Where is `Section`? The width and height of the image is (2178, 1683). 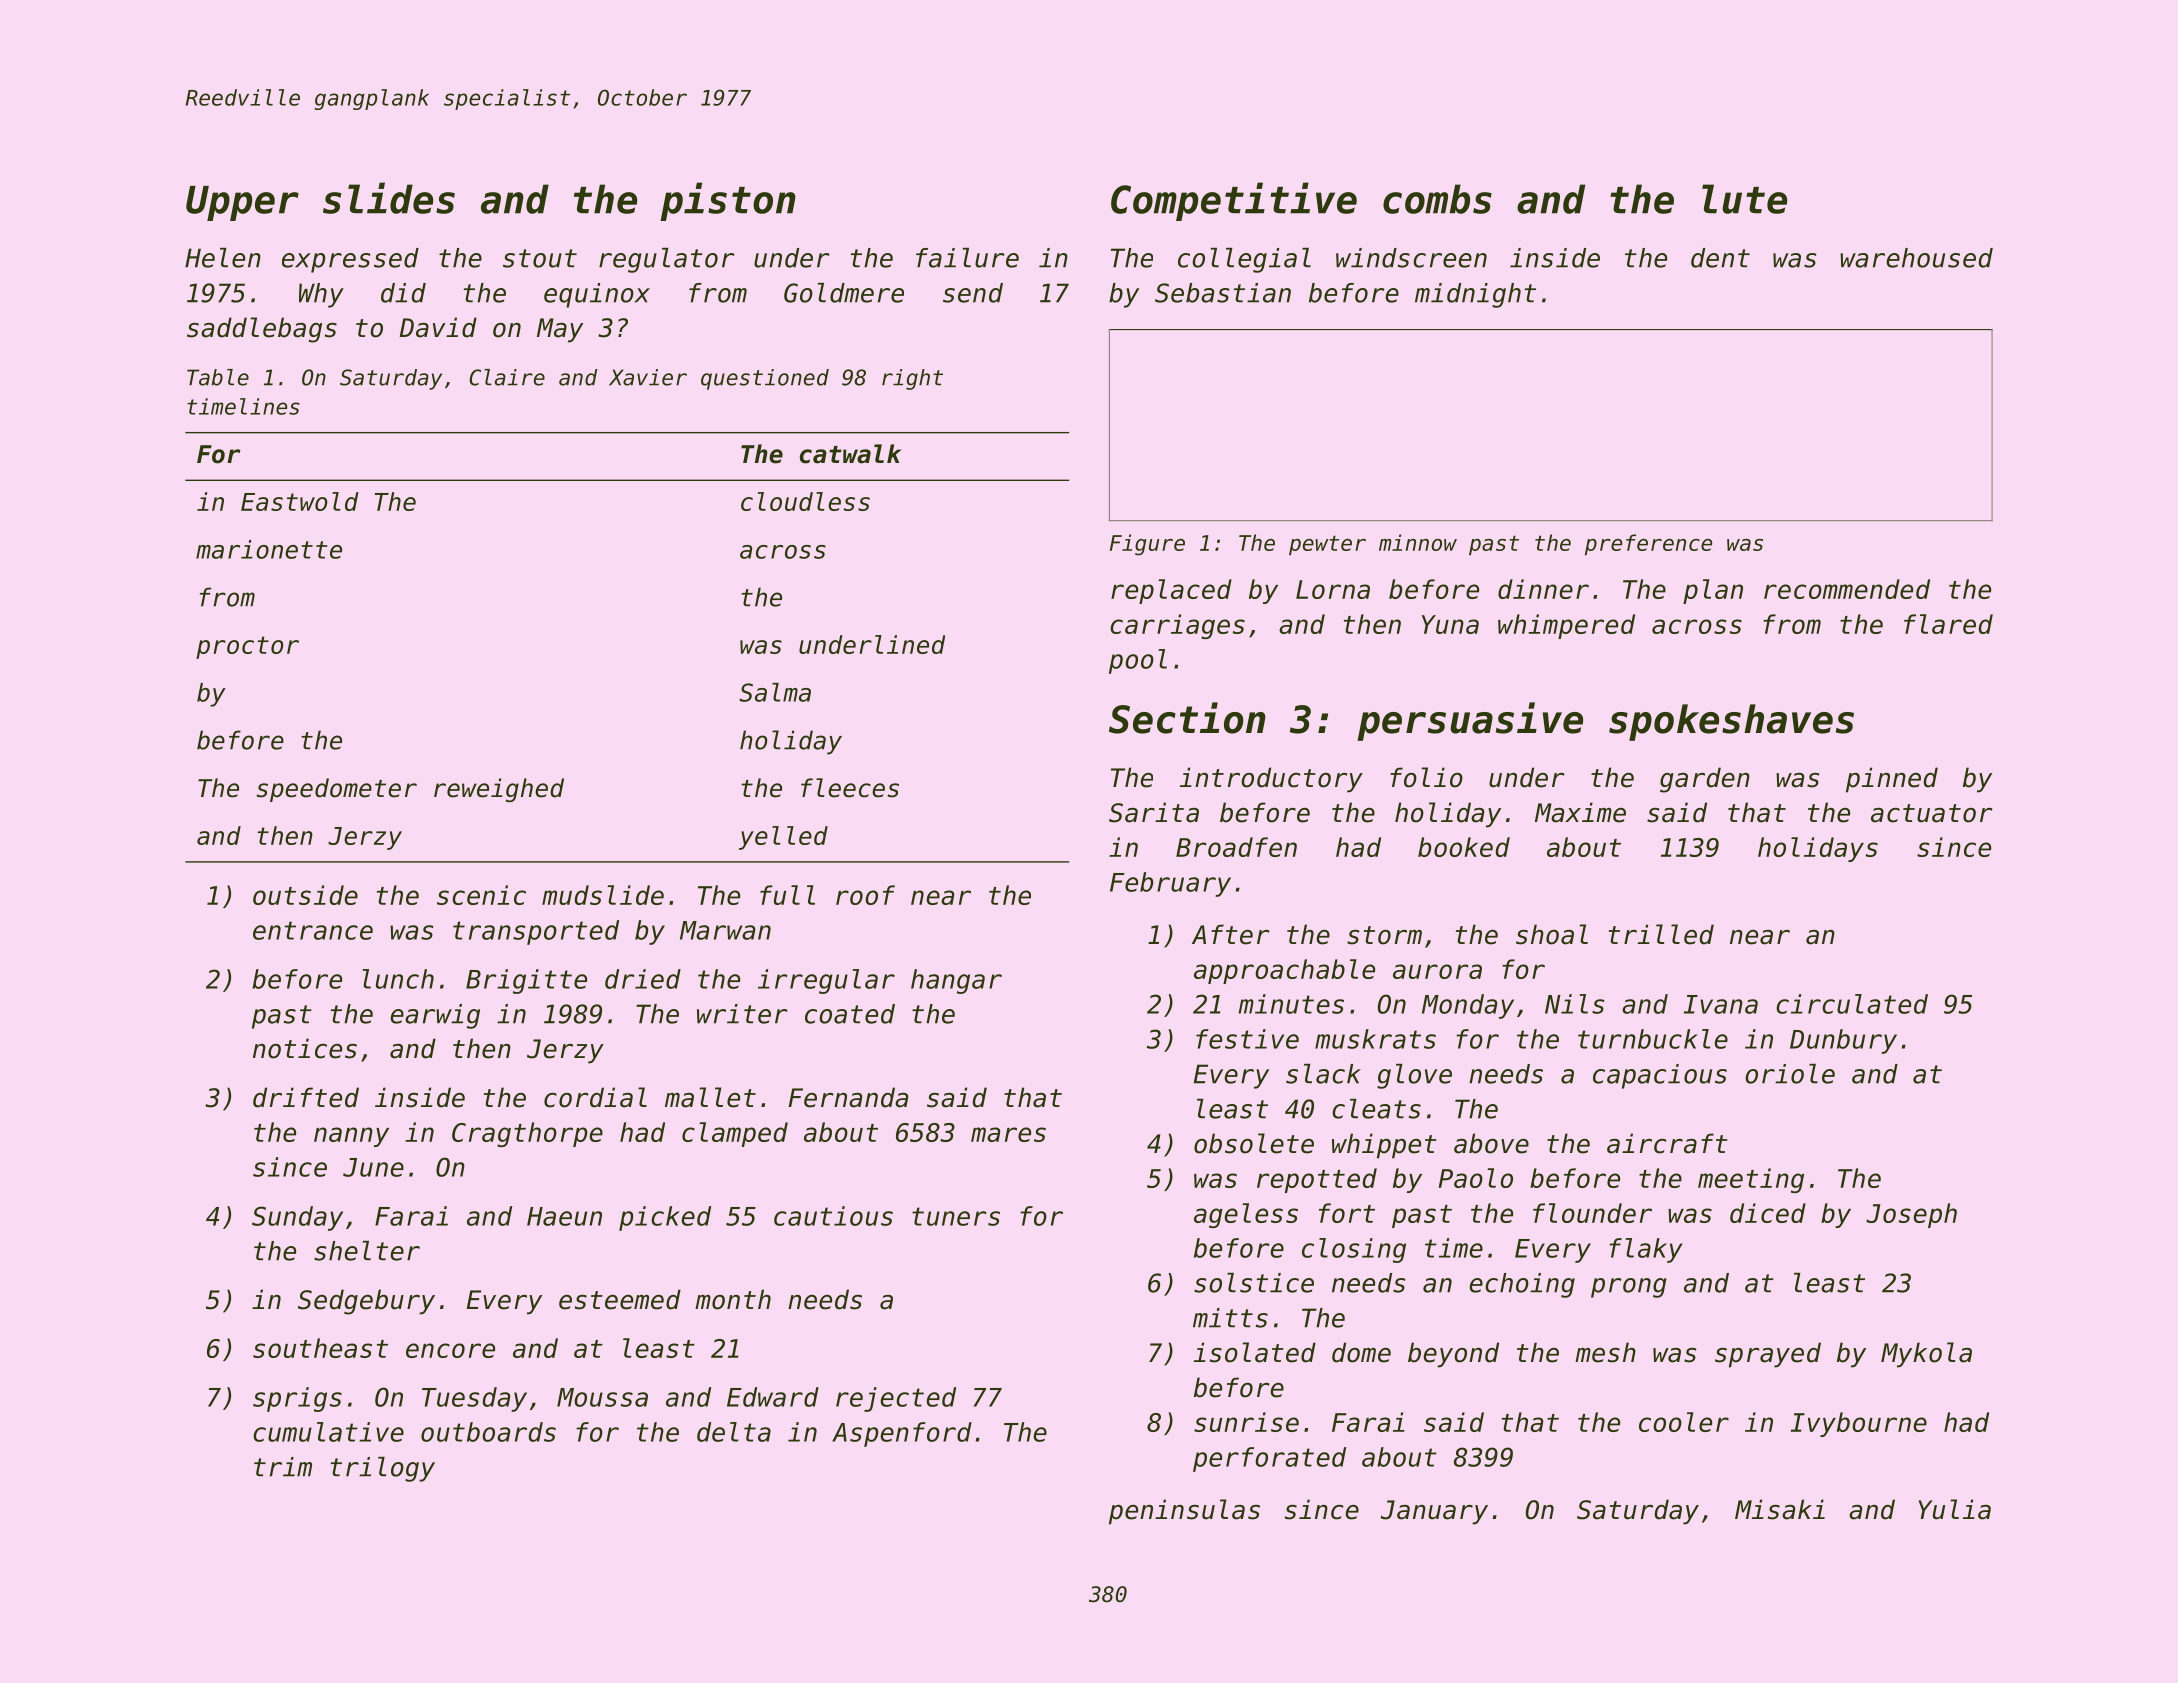
Section is located at coordinates (1187, 718).
